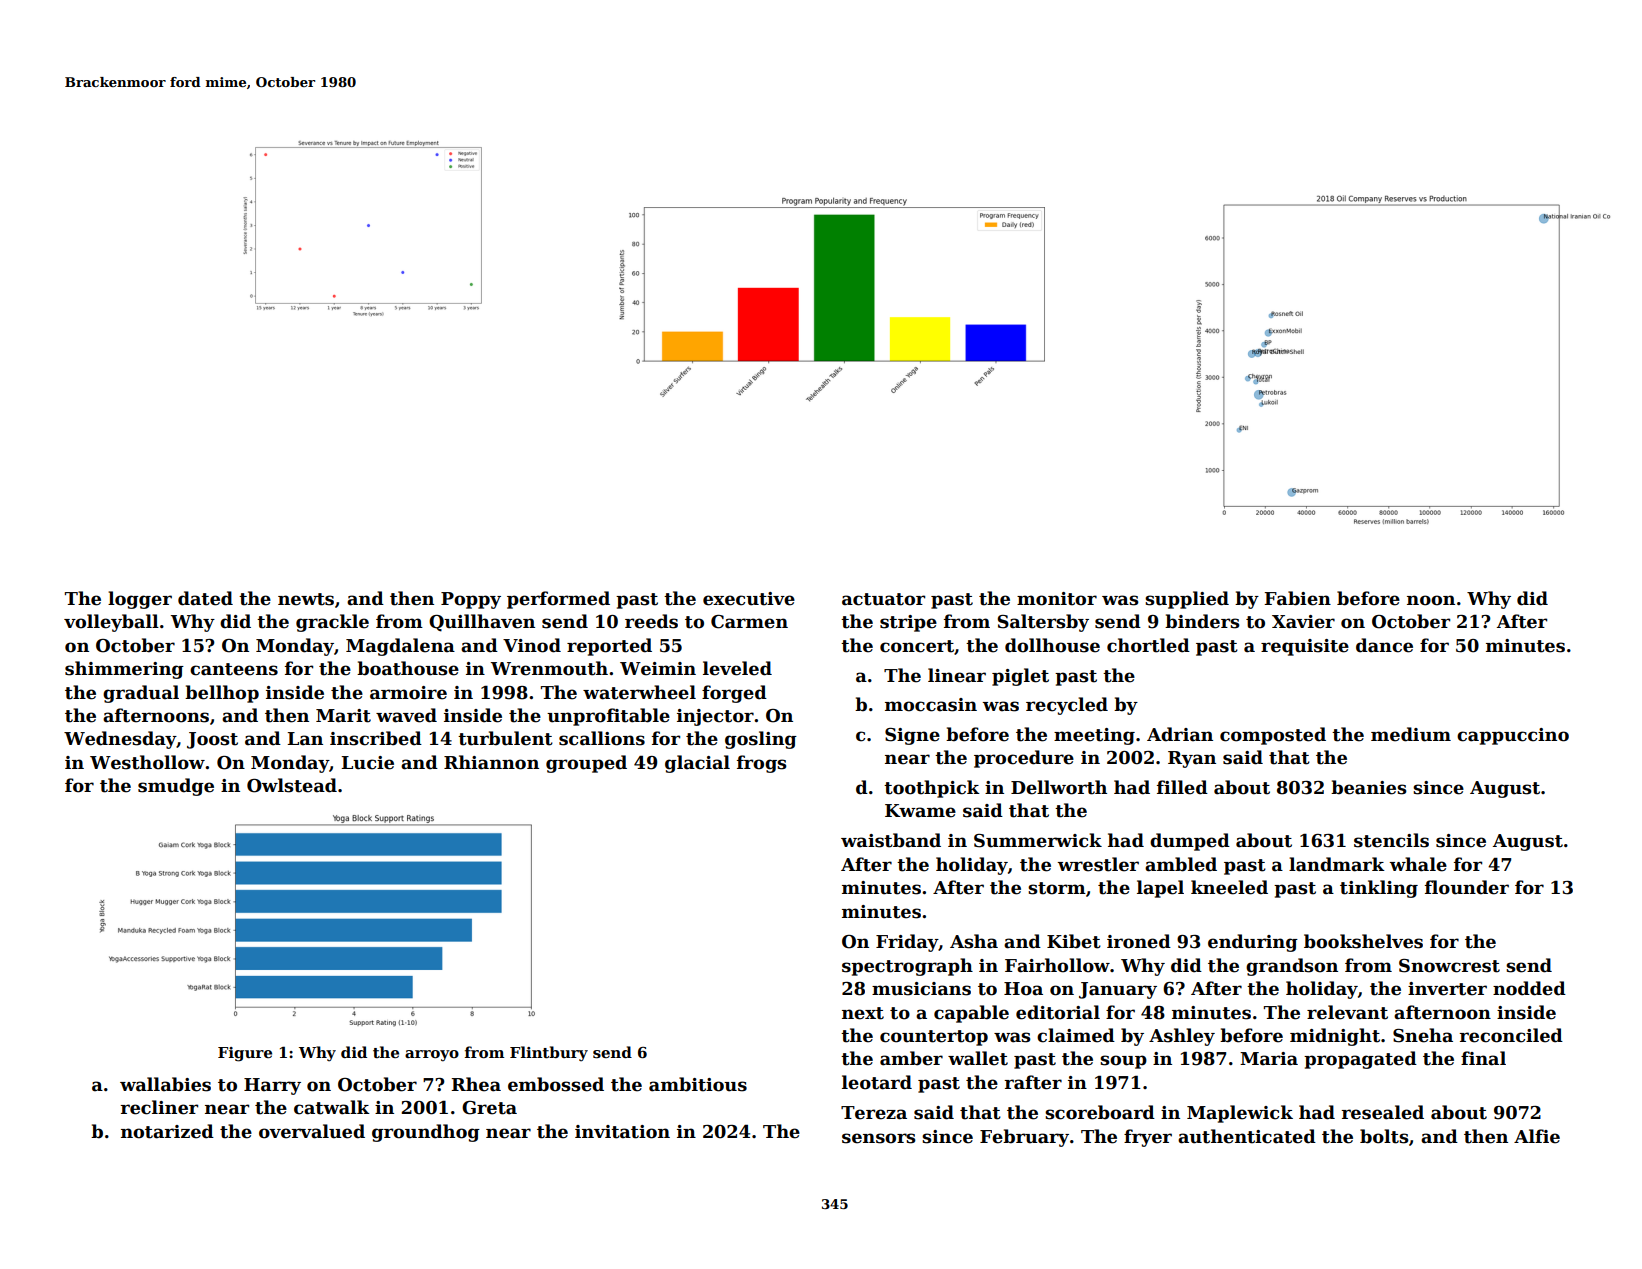  Describe the element at coordinates (1297, 598) in the screenshot. I see `Fabien` at that location.
